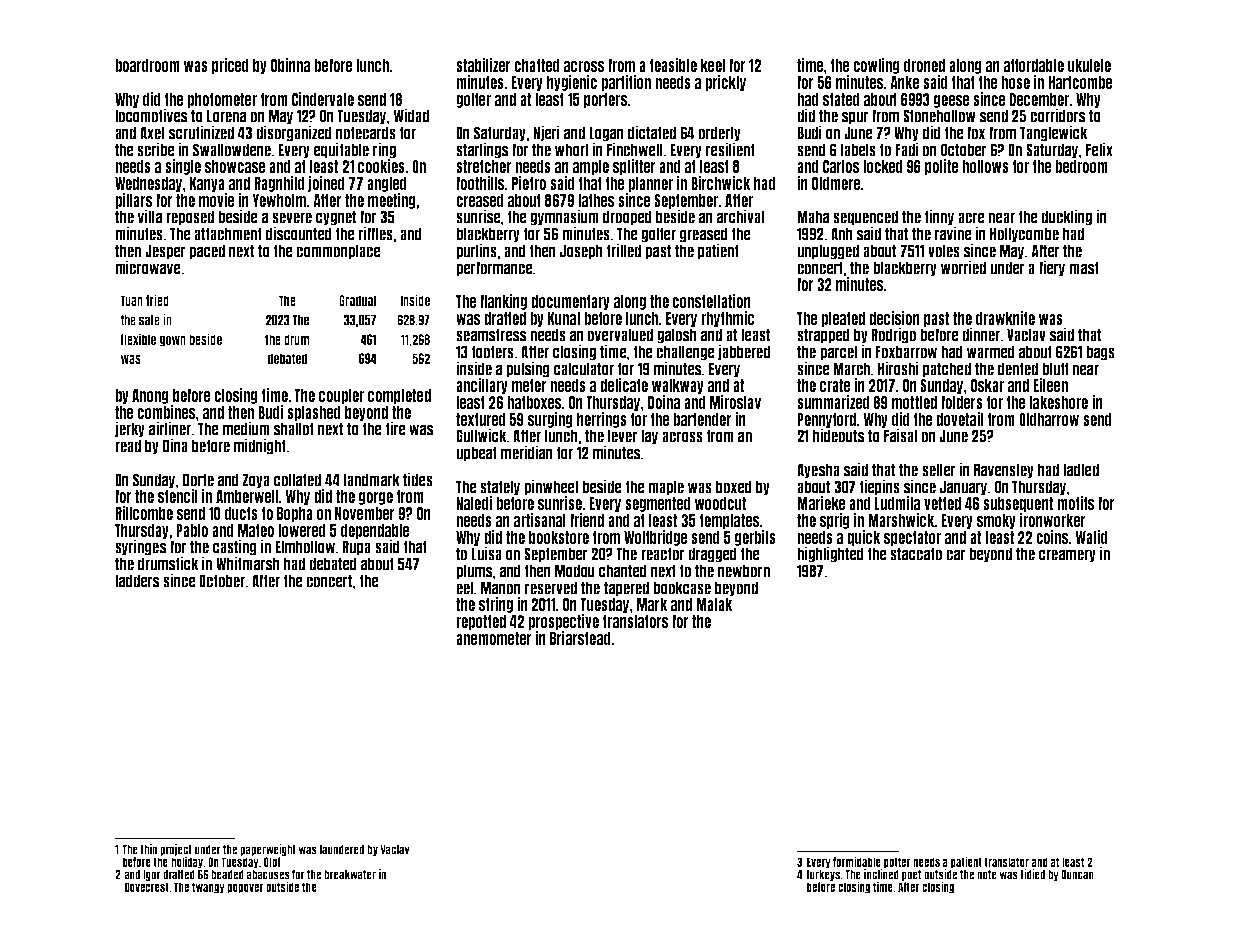 The image size is (1233, 952). What do you see at coordinates (137, 581) in the document?
I see `ladders` at bounding box center [137, 581].
